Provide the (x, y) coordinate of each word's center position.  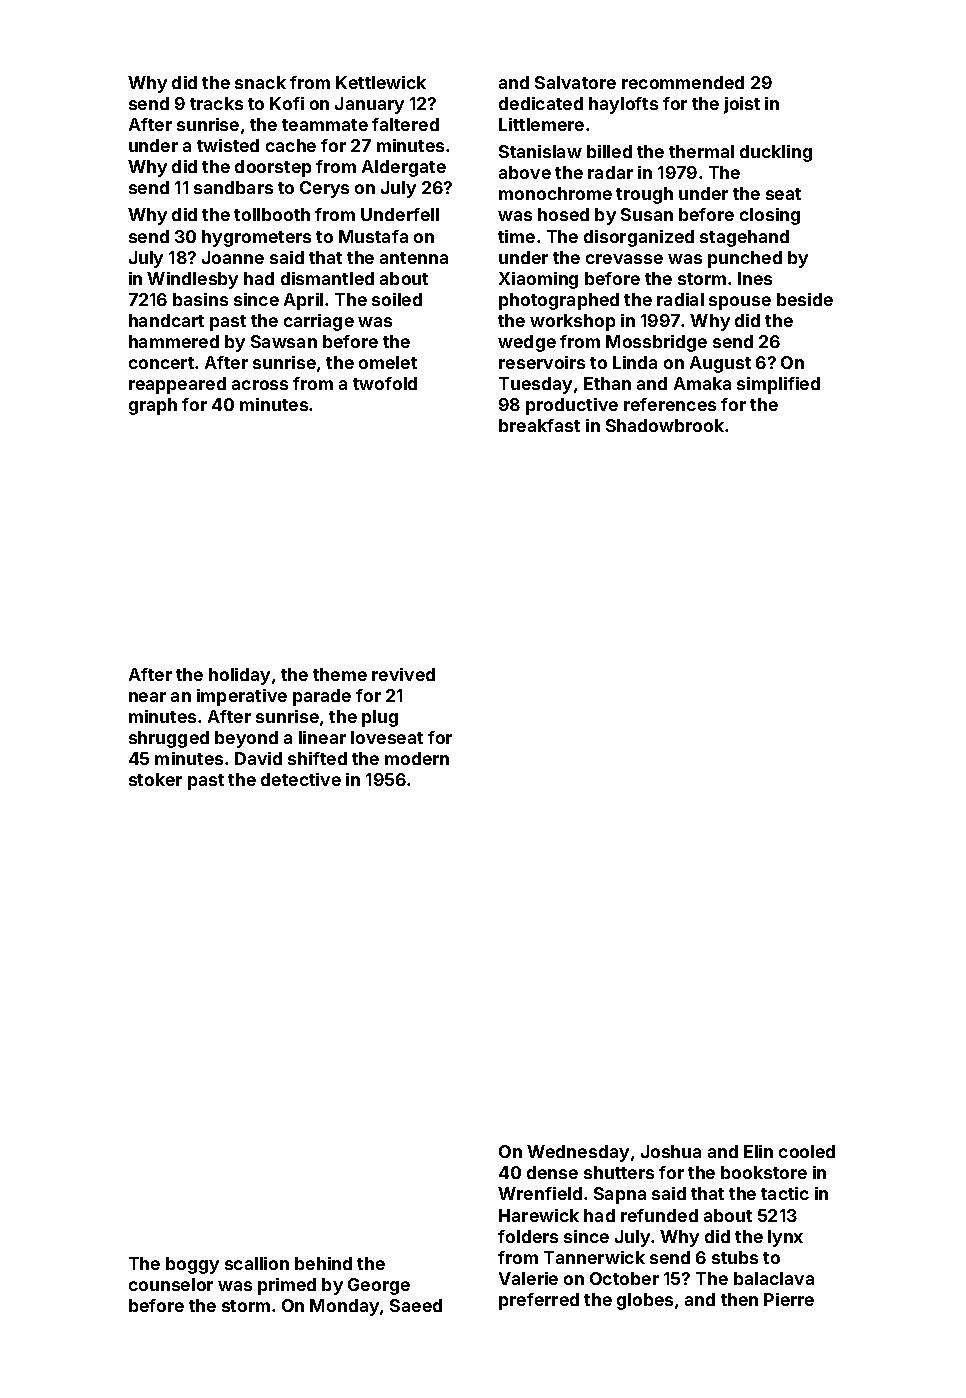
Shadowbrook (665, 425)
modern (417, 758)
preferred (539, 1301)
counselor (171, 1284)
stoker (155, 779)
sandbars (233, 187)
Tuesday (535, 385)
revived (403, 674)
